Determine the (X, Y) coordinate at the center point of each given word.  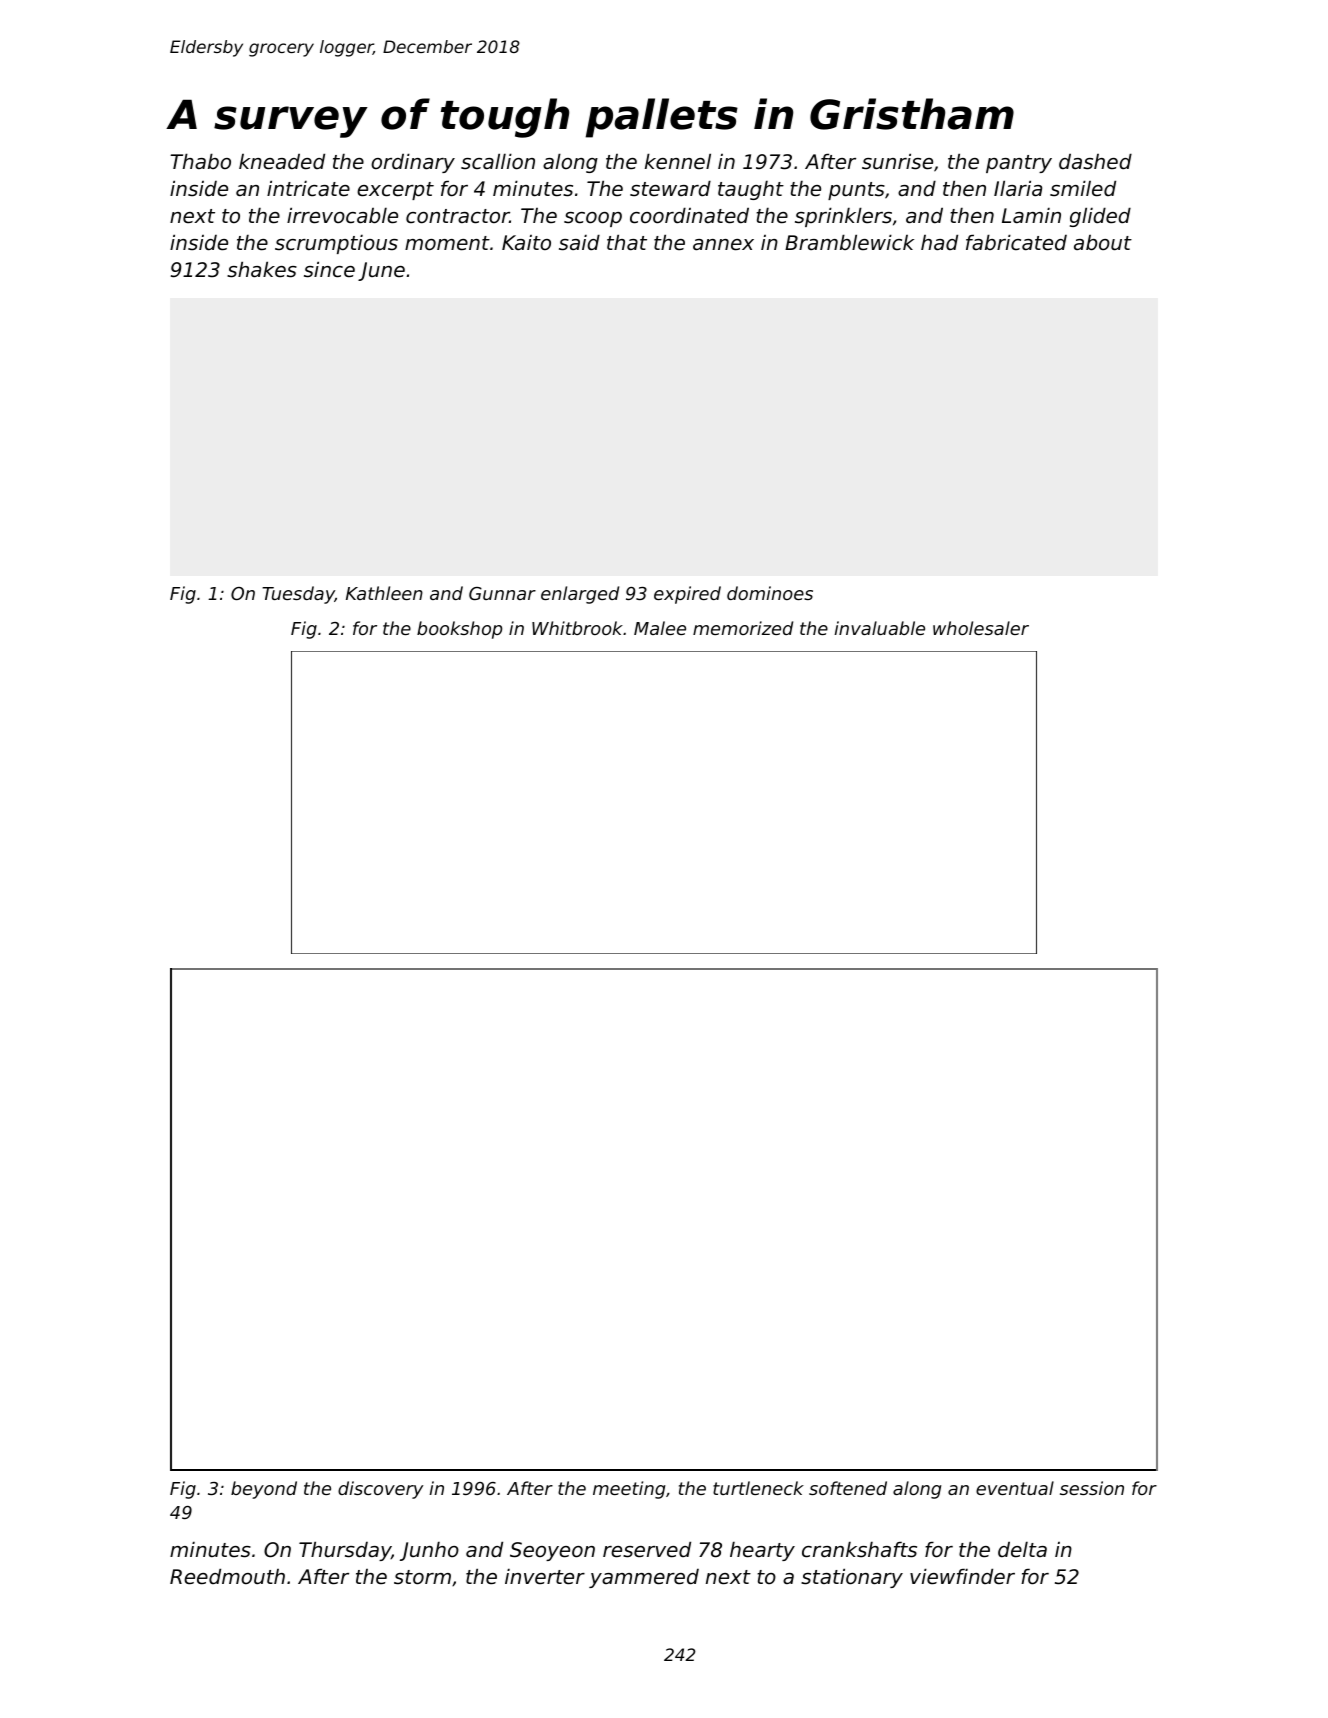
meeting (629, 1490)
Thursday (345, 1551)
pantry (1019, 164)
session (1092, 1488)
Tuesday (298, 595)
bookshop (459, 630)
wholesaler (981, 628)
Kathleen (384, 593)
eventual (1015, 1488)
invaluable (879, 628)
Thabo (200, 161)
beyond (264, 1490)
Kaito (526, 243)
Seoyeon (552, 1551)
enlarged (580, 595)
